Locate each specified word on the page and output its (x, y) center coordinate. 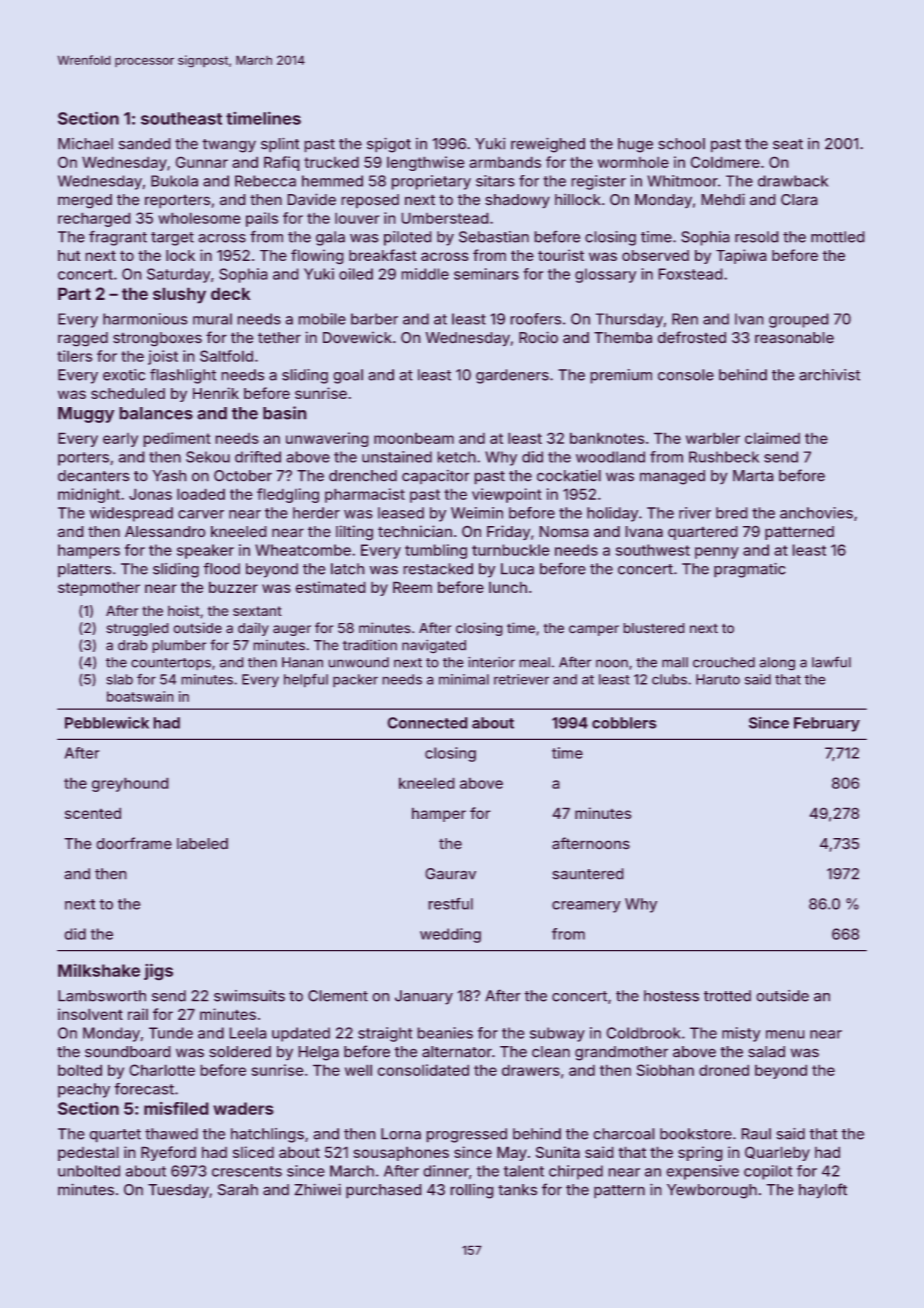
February (827, 724)
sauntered (588, 874)
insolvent (90, 1014)
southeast (181, 118)
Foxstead (690, 274)
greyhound (130, 784)
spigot (389, 145)
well (358, 1070)
